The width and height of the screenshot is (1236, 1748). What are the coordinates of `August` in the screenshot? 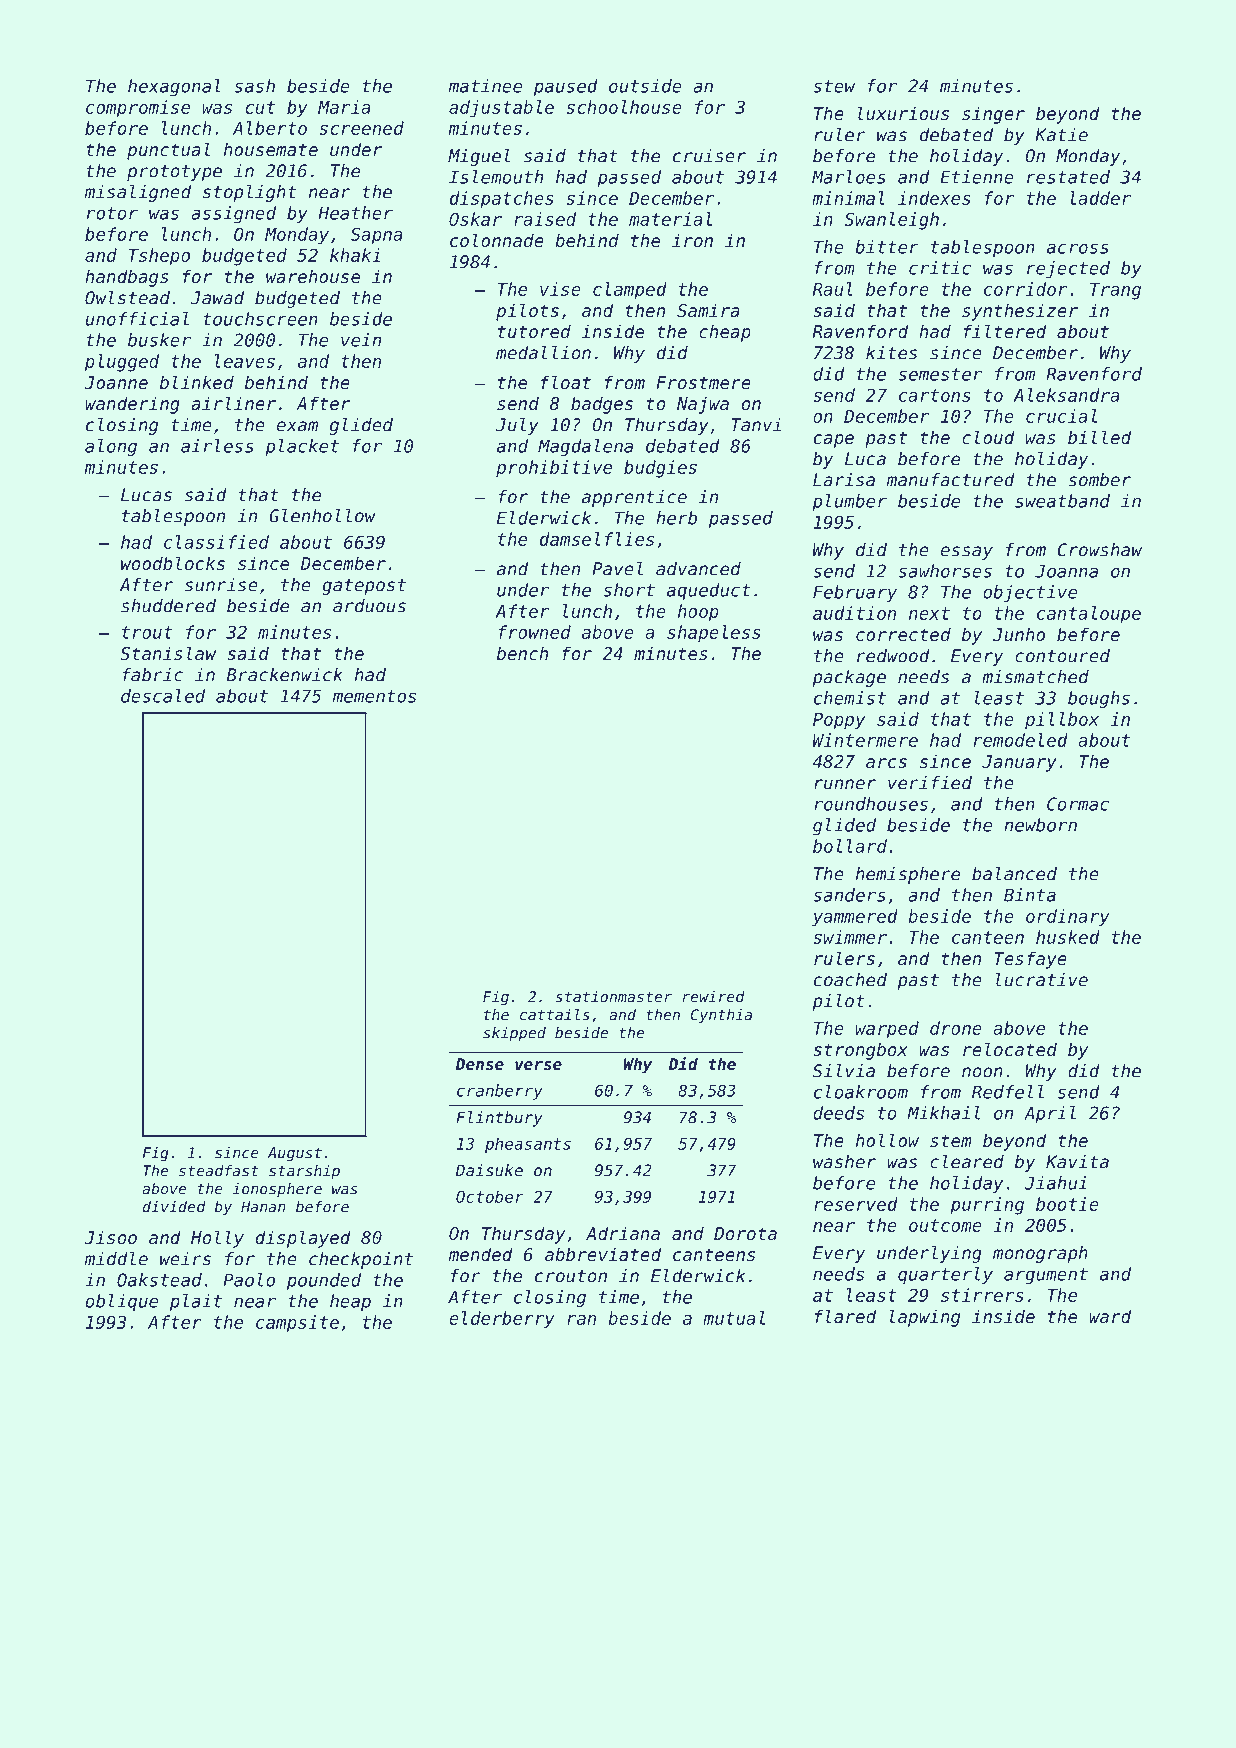 It's located at (295, 1154).
